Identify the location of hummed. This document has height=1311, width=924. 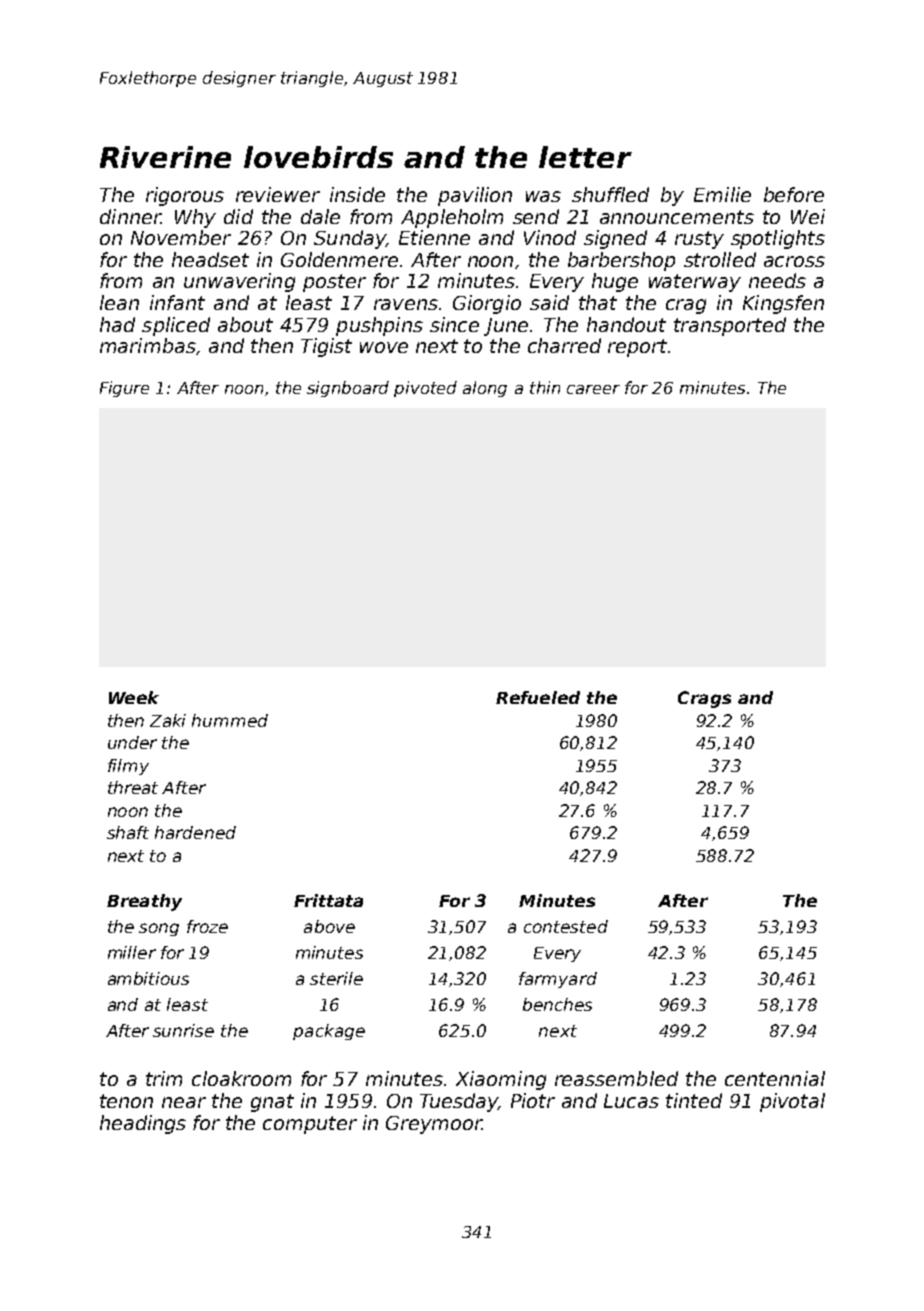
(230, 720).
